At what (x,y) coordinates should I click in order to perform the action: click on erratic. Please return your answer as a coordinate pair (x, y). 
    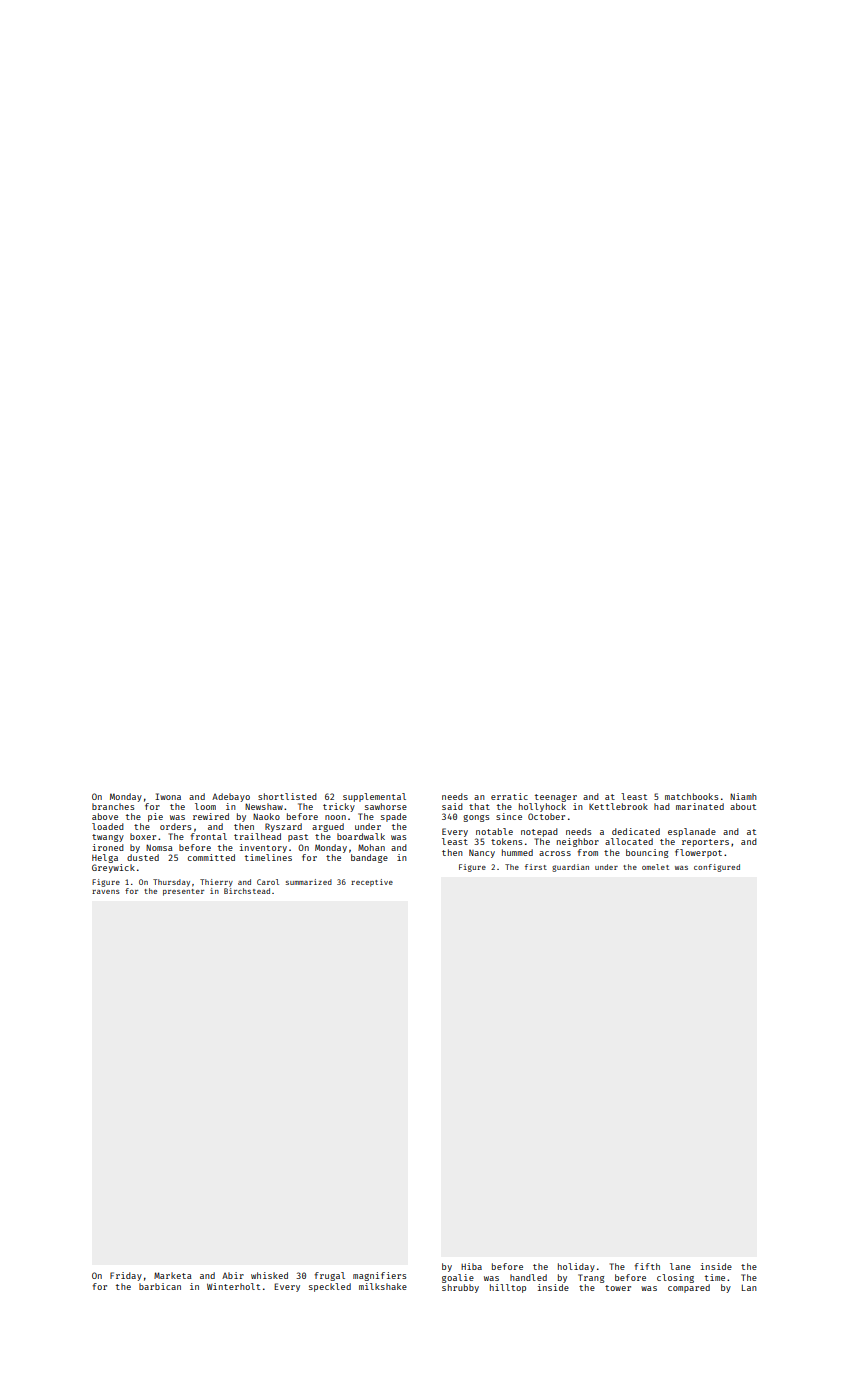
    Looking at the image, I should click on (509, 796).
